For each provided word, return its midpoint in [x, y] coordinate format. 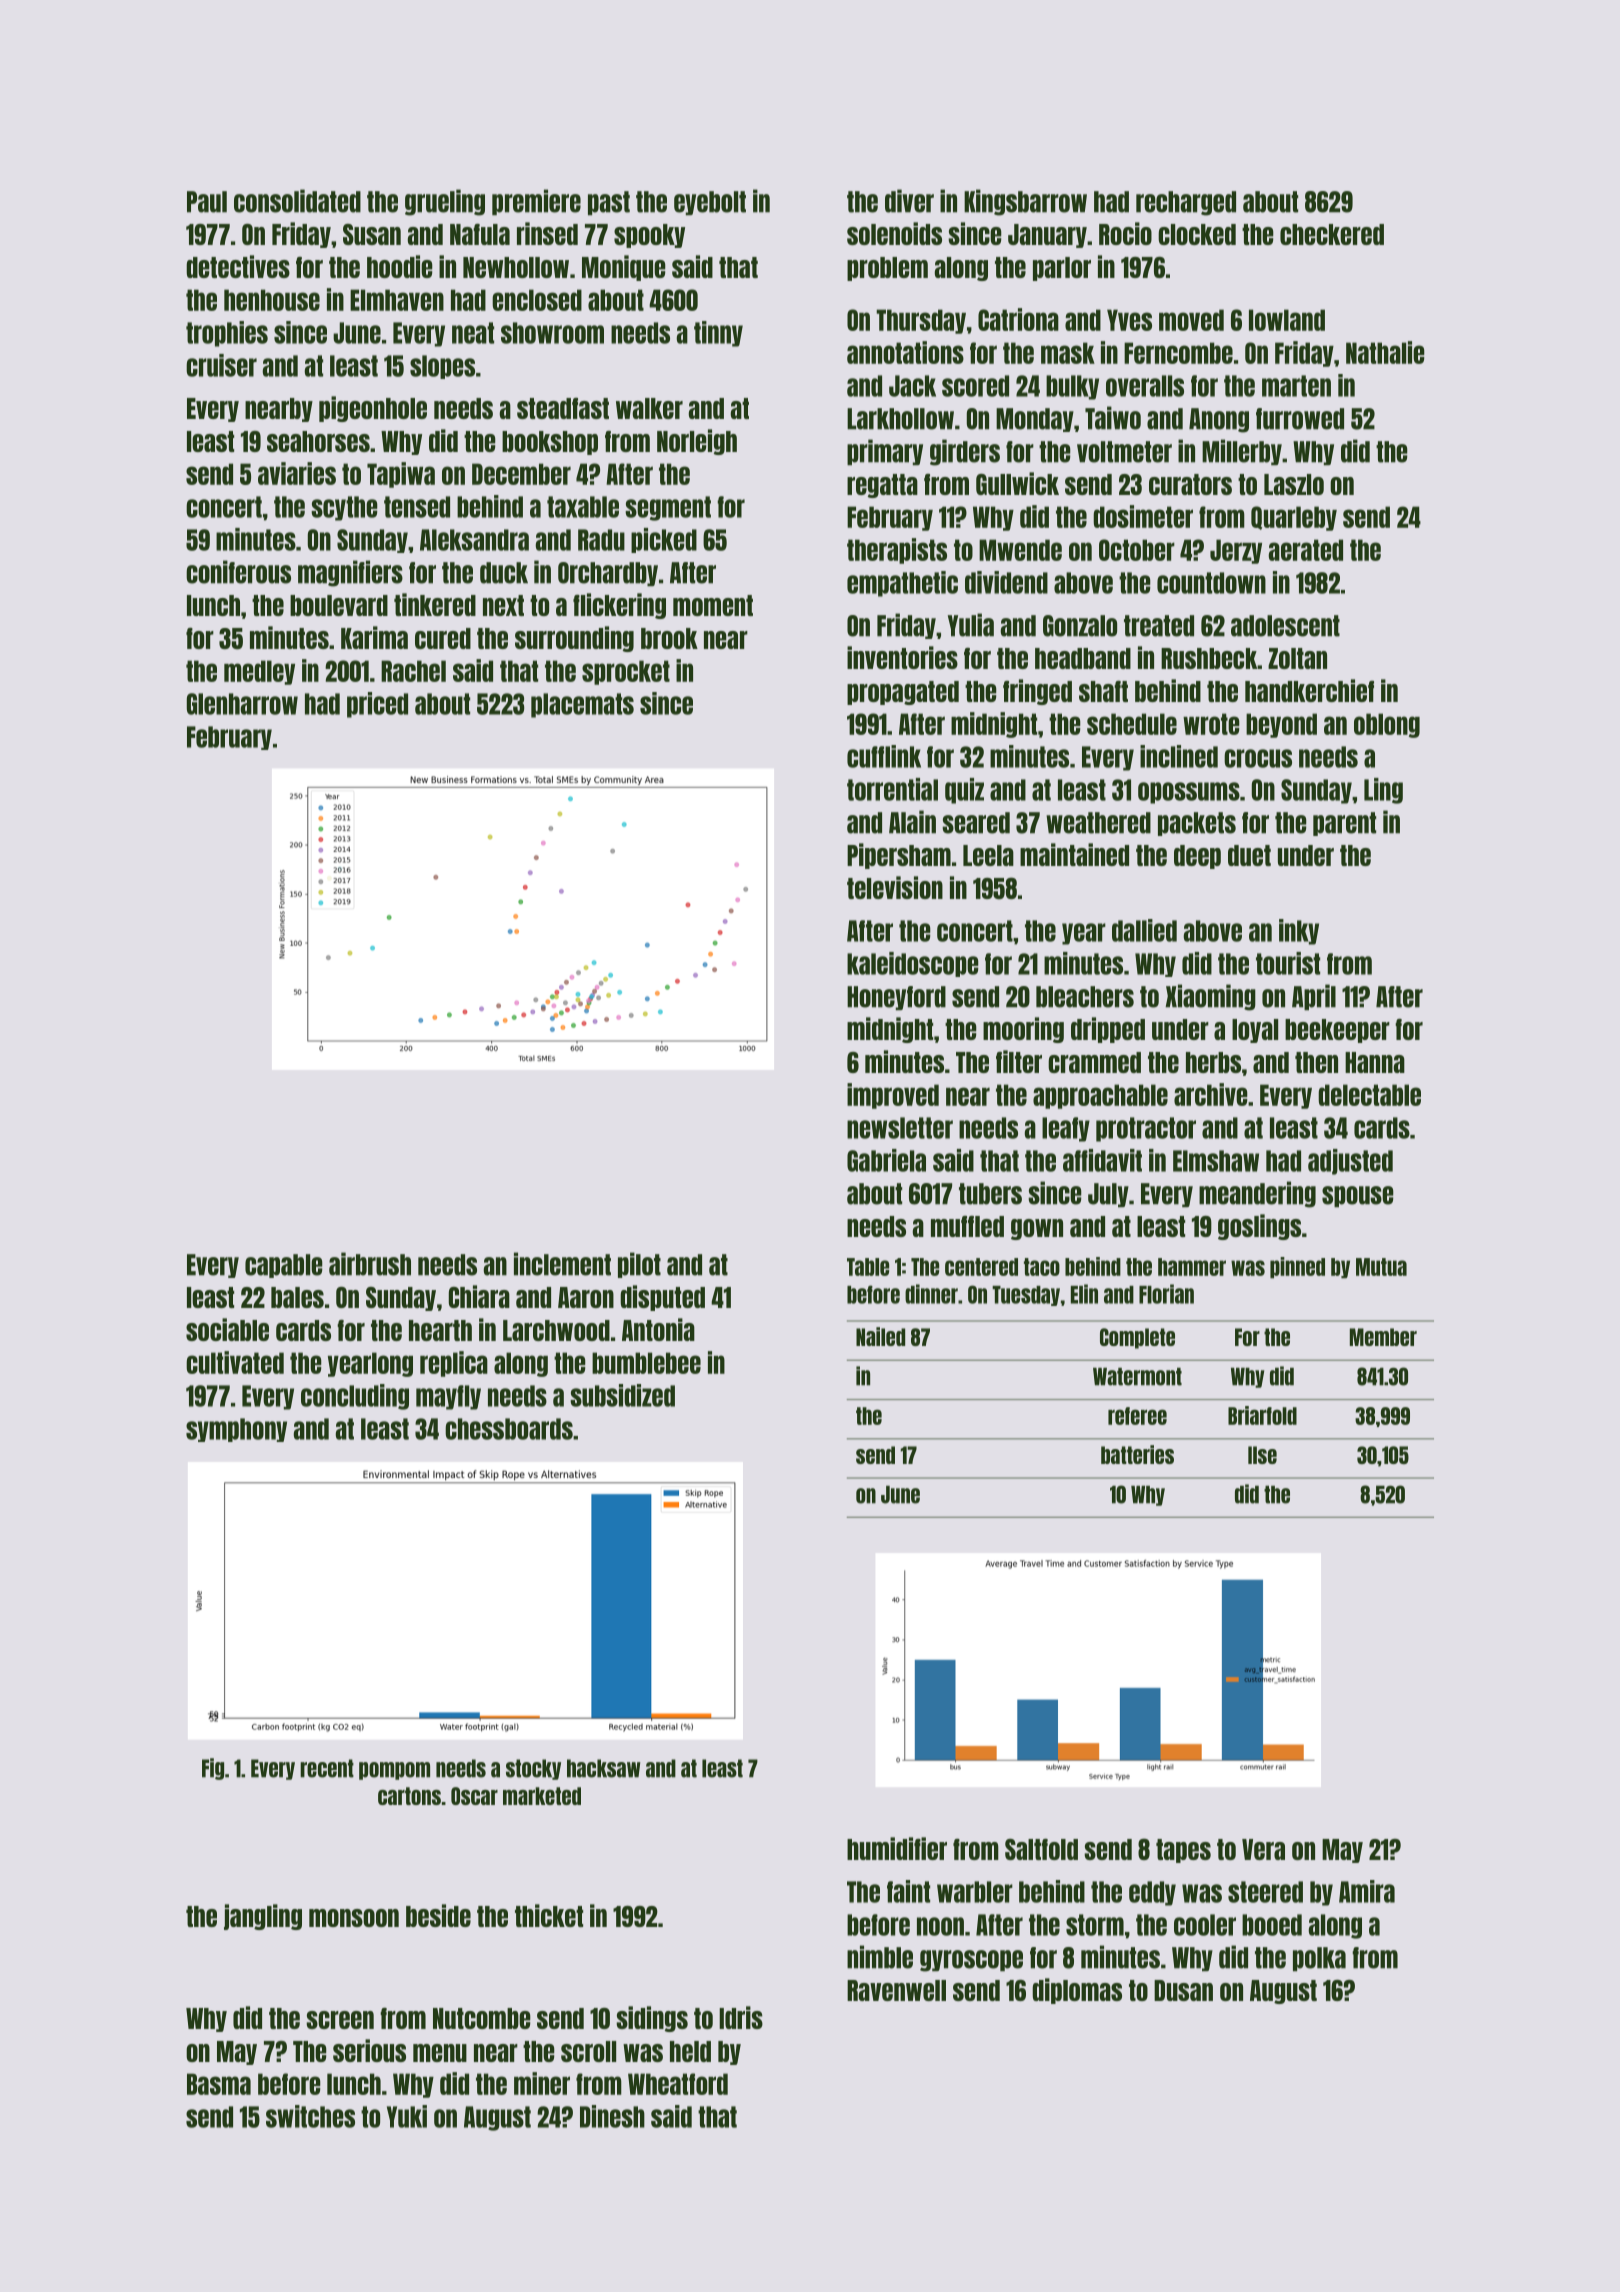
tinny [718, 334]
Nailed [880, 1336]
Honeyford [896, 998]
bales [297, 1297]
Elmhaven [397, 300]
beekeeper [1337, 1031]
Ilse [1262, 1455]
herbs [1213, 1062]
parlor [1062, 269]
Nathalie [1385, 352]
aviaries [297, 473]
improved [893, 1096]
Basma [219, 2084]
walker [649, 408]
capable [284, 1266]
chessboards [509, 1429]
